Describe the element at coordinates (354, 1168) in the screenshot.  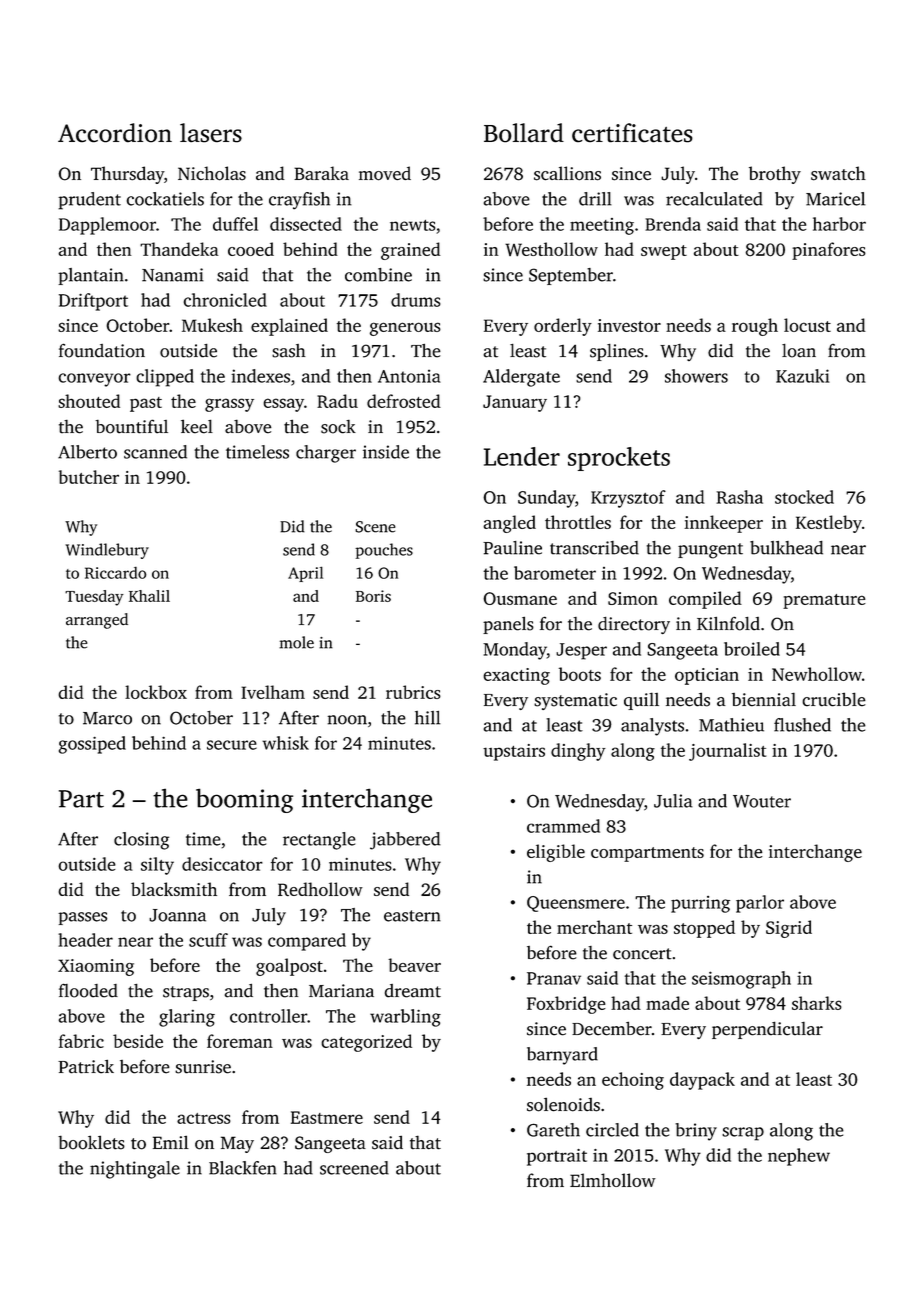
I see `screened` at that location.
